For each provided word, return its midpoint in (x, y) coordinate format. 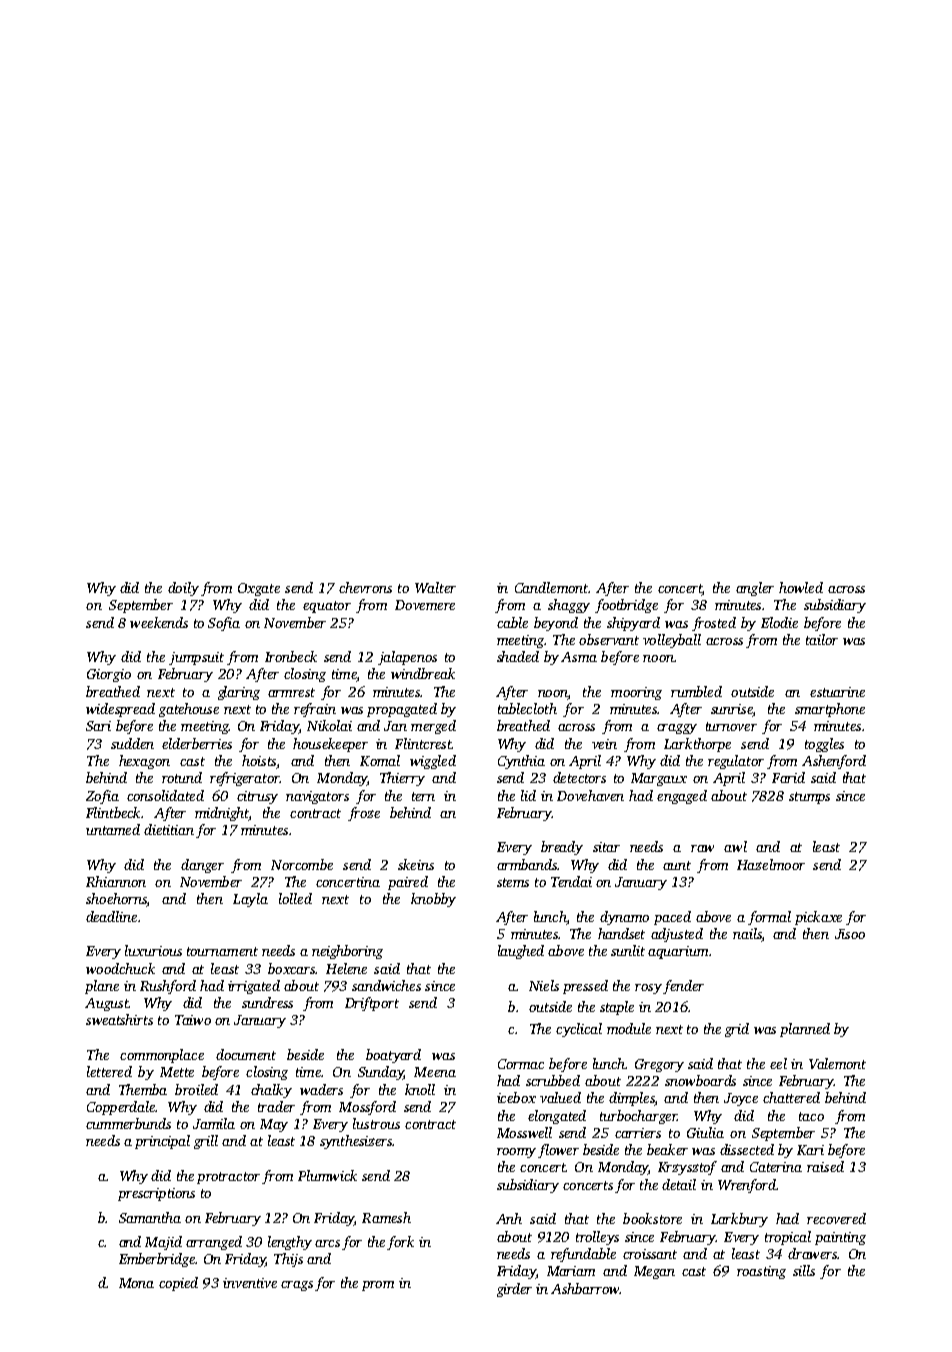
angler (755, 589)
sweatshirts (119, 1019)
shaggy (569, 606)
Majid (163, 1243)
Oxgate (259, 589)
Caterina (776, 1167)
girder (514, 1290)
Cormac (521, 1064)
